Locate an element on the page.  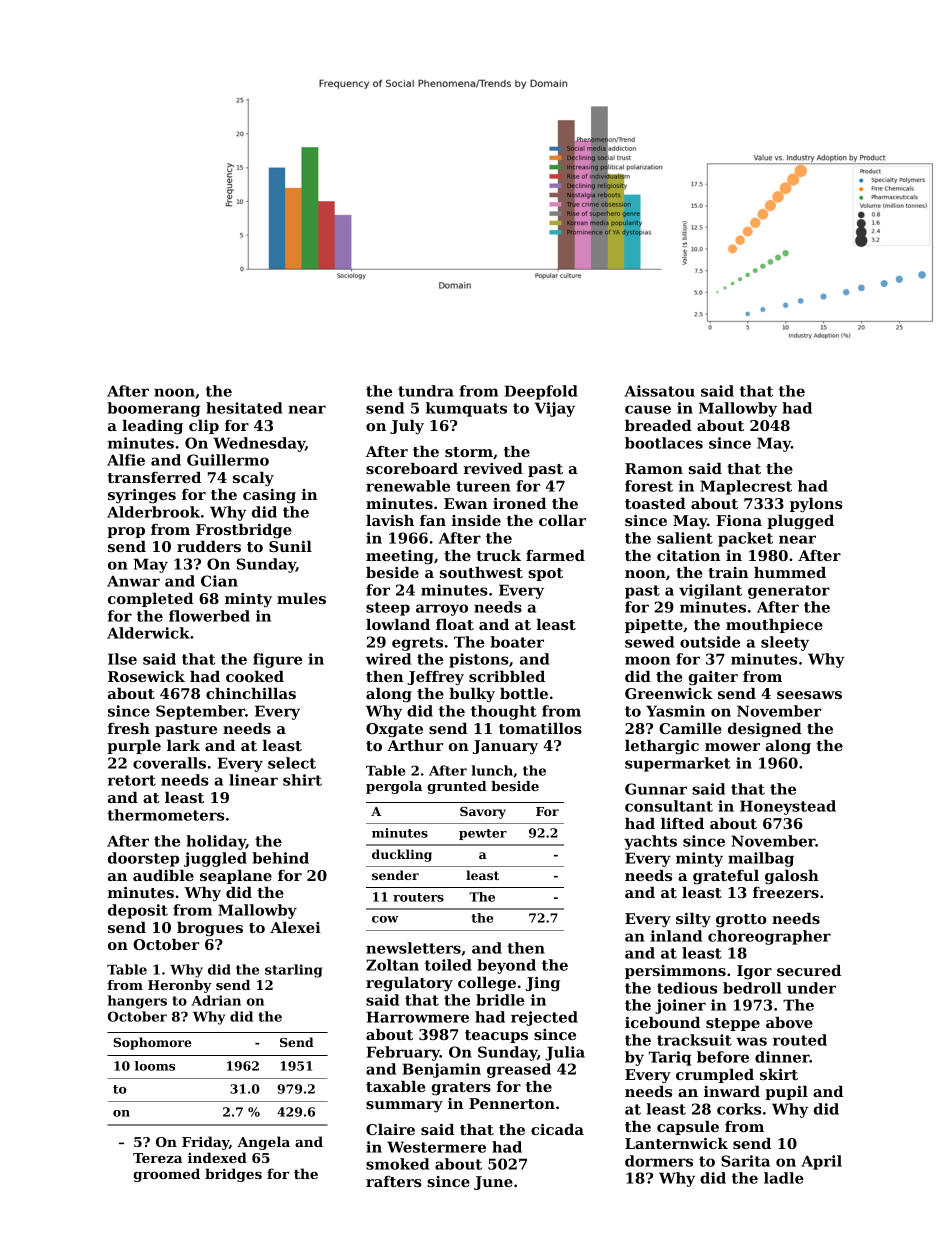
supermarket is located at coordinates (678, 764).
